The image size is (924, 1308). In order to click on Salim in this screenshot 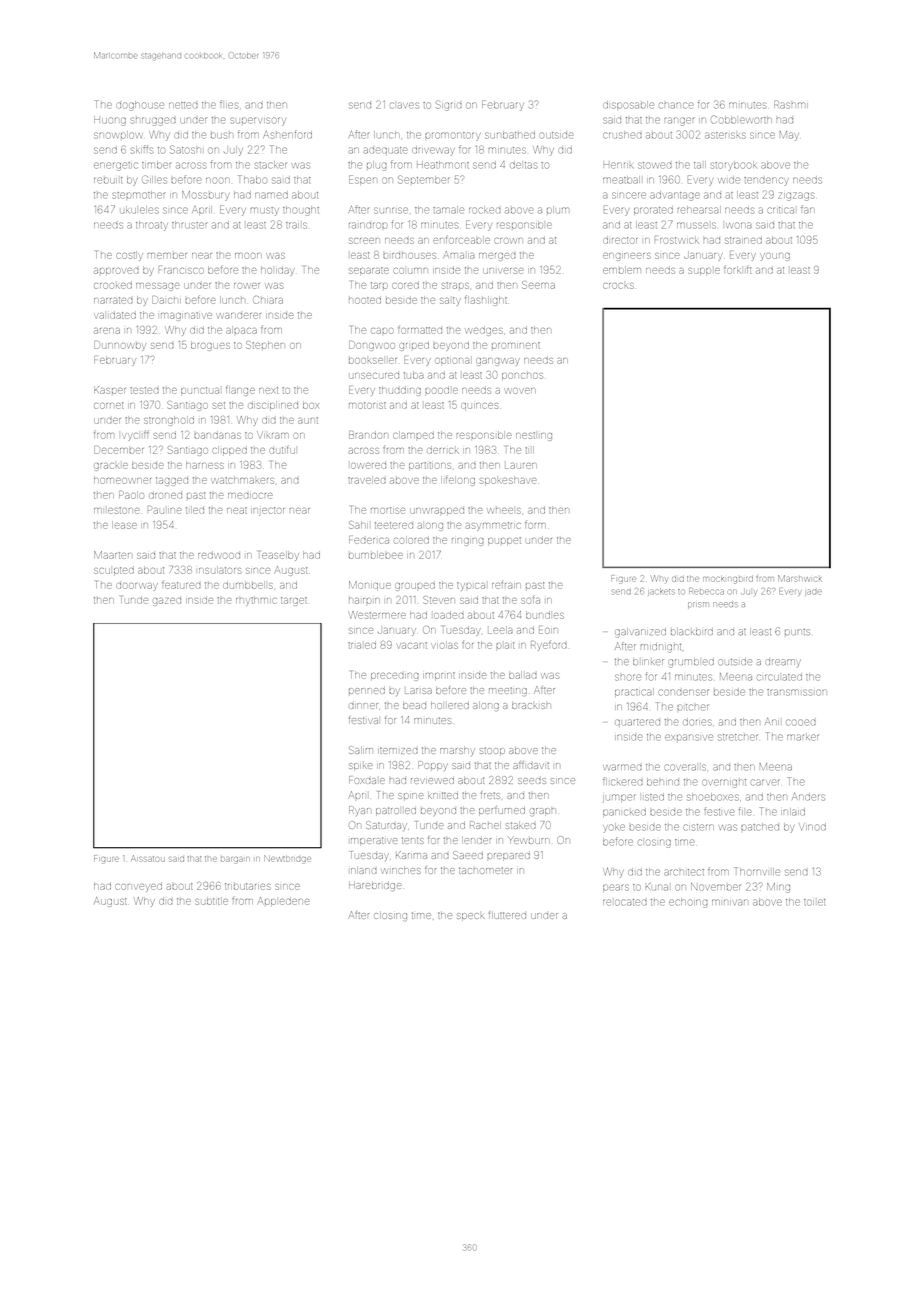, I will do `click(361, 750)`.
